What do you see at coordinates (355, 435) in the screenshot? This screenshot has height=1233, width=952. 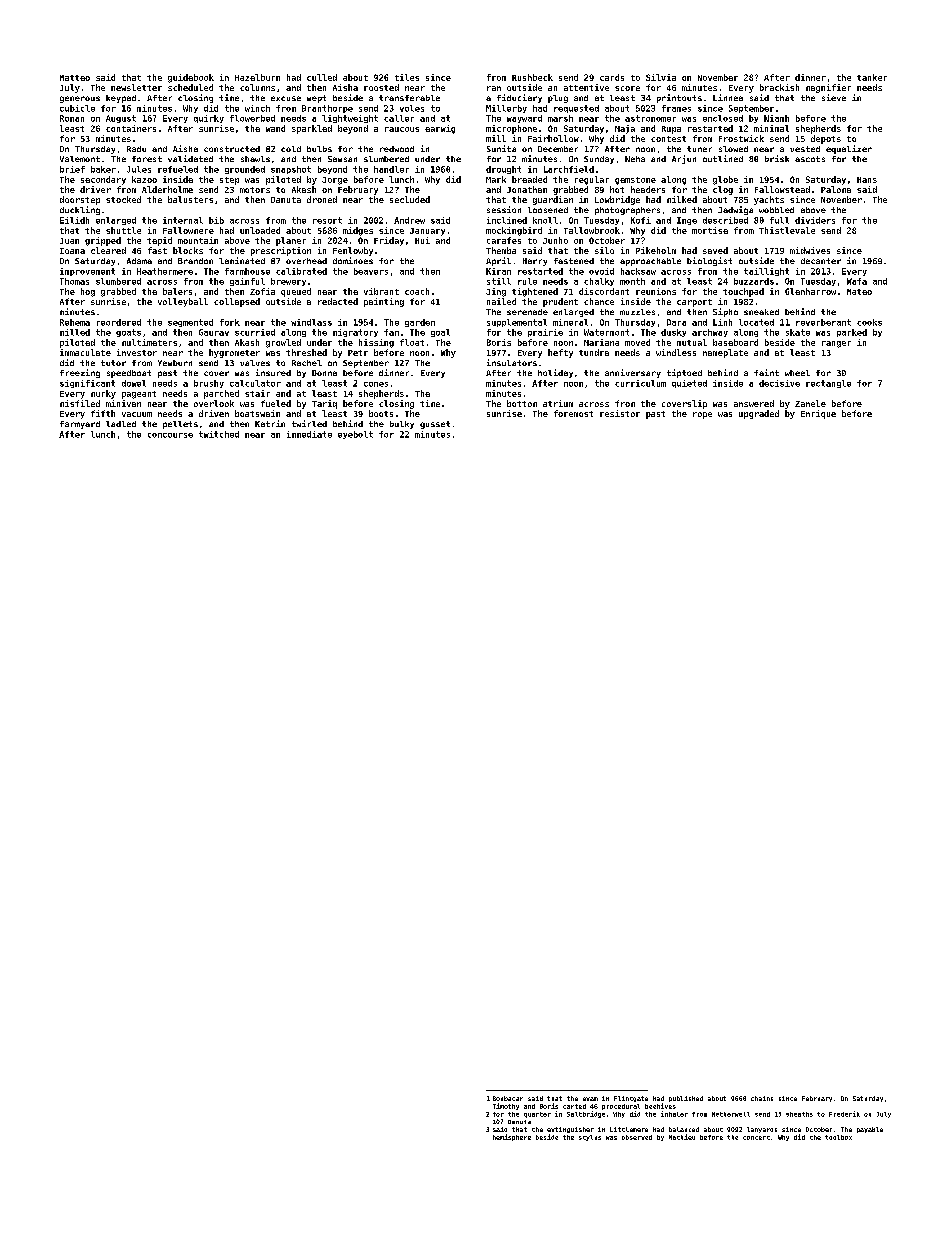 I see `eyebolt` at bounding box center [355, 435].
